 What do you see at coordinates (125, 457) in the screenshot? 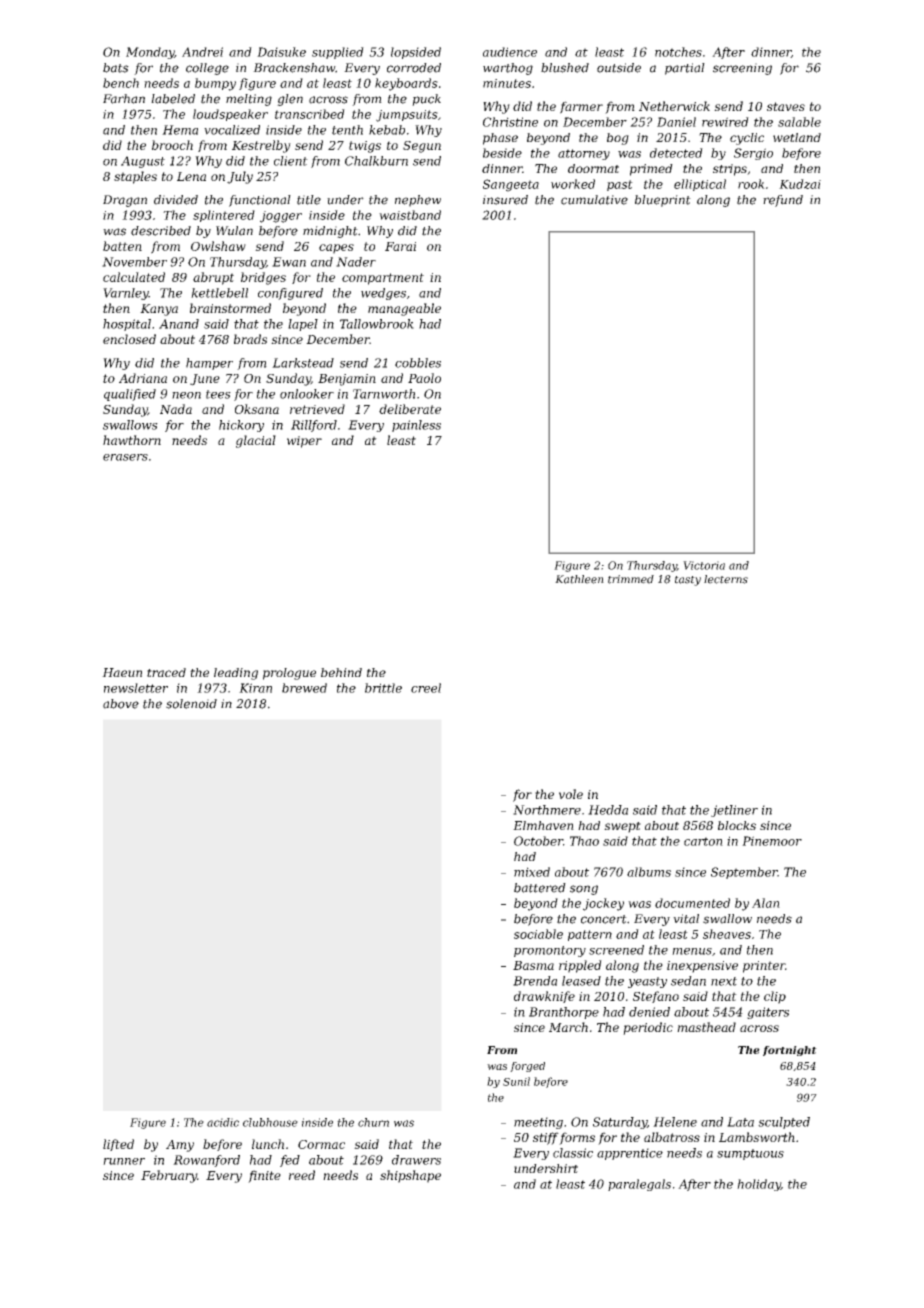
I see `erasers` at bounding box center [125, 457].
